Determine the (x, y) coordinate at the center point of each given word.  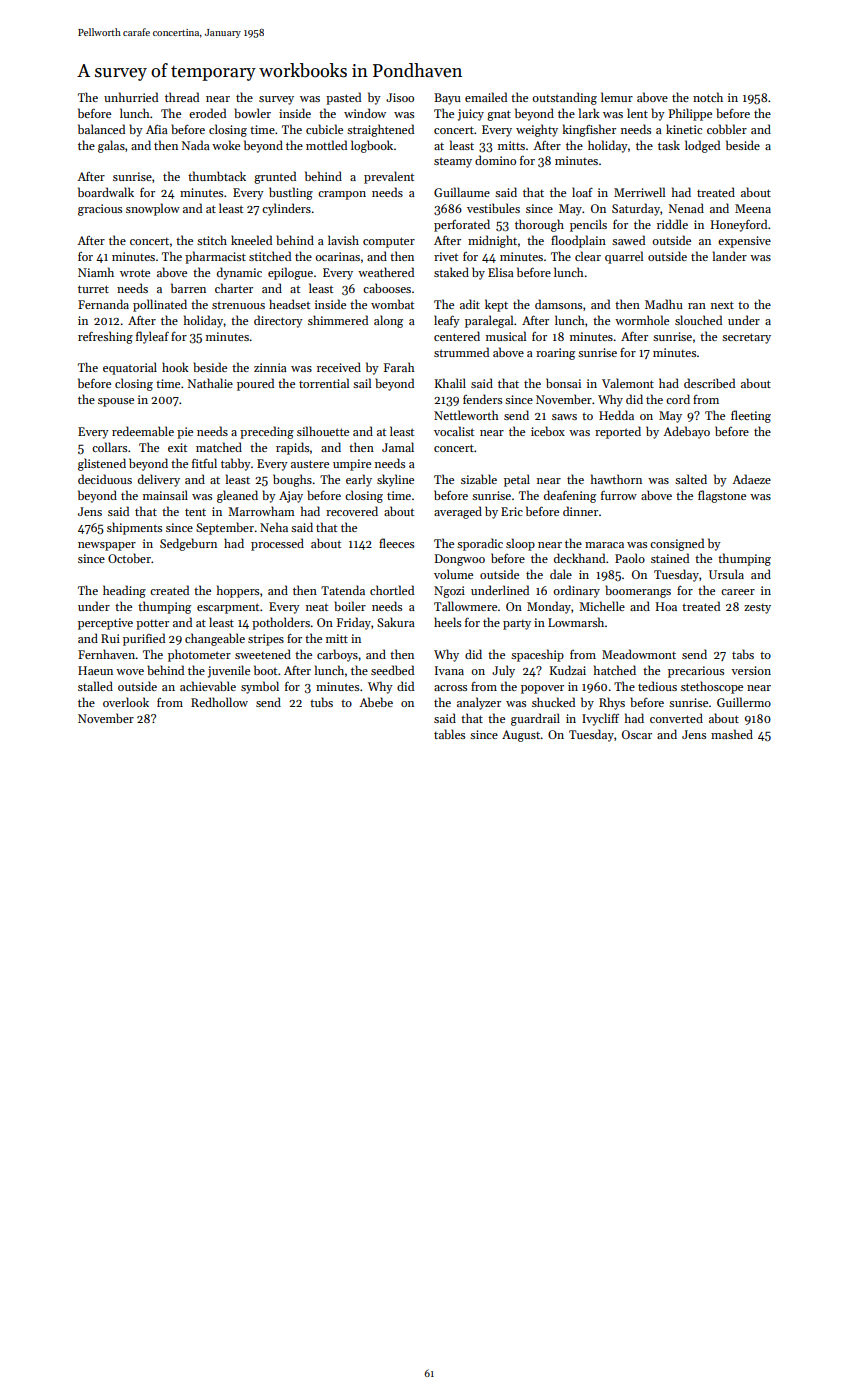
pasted (343, 98)
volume (453, 574)
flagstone (722, 496)
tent (195, 512)
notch (708, 97)
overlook (126, 702)
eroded (207, 113)
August (521, 736)
